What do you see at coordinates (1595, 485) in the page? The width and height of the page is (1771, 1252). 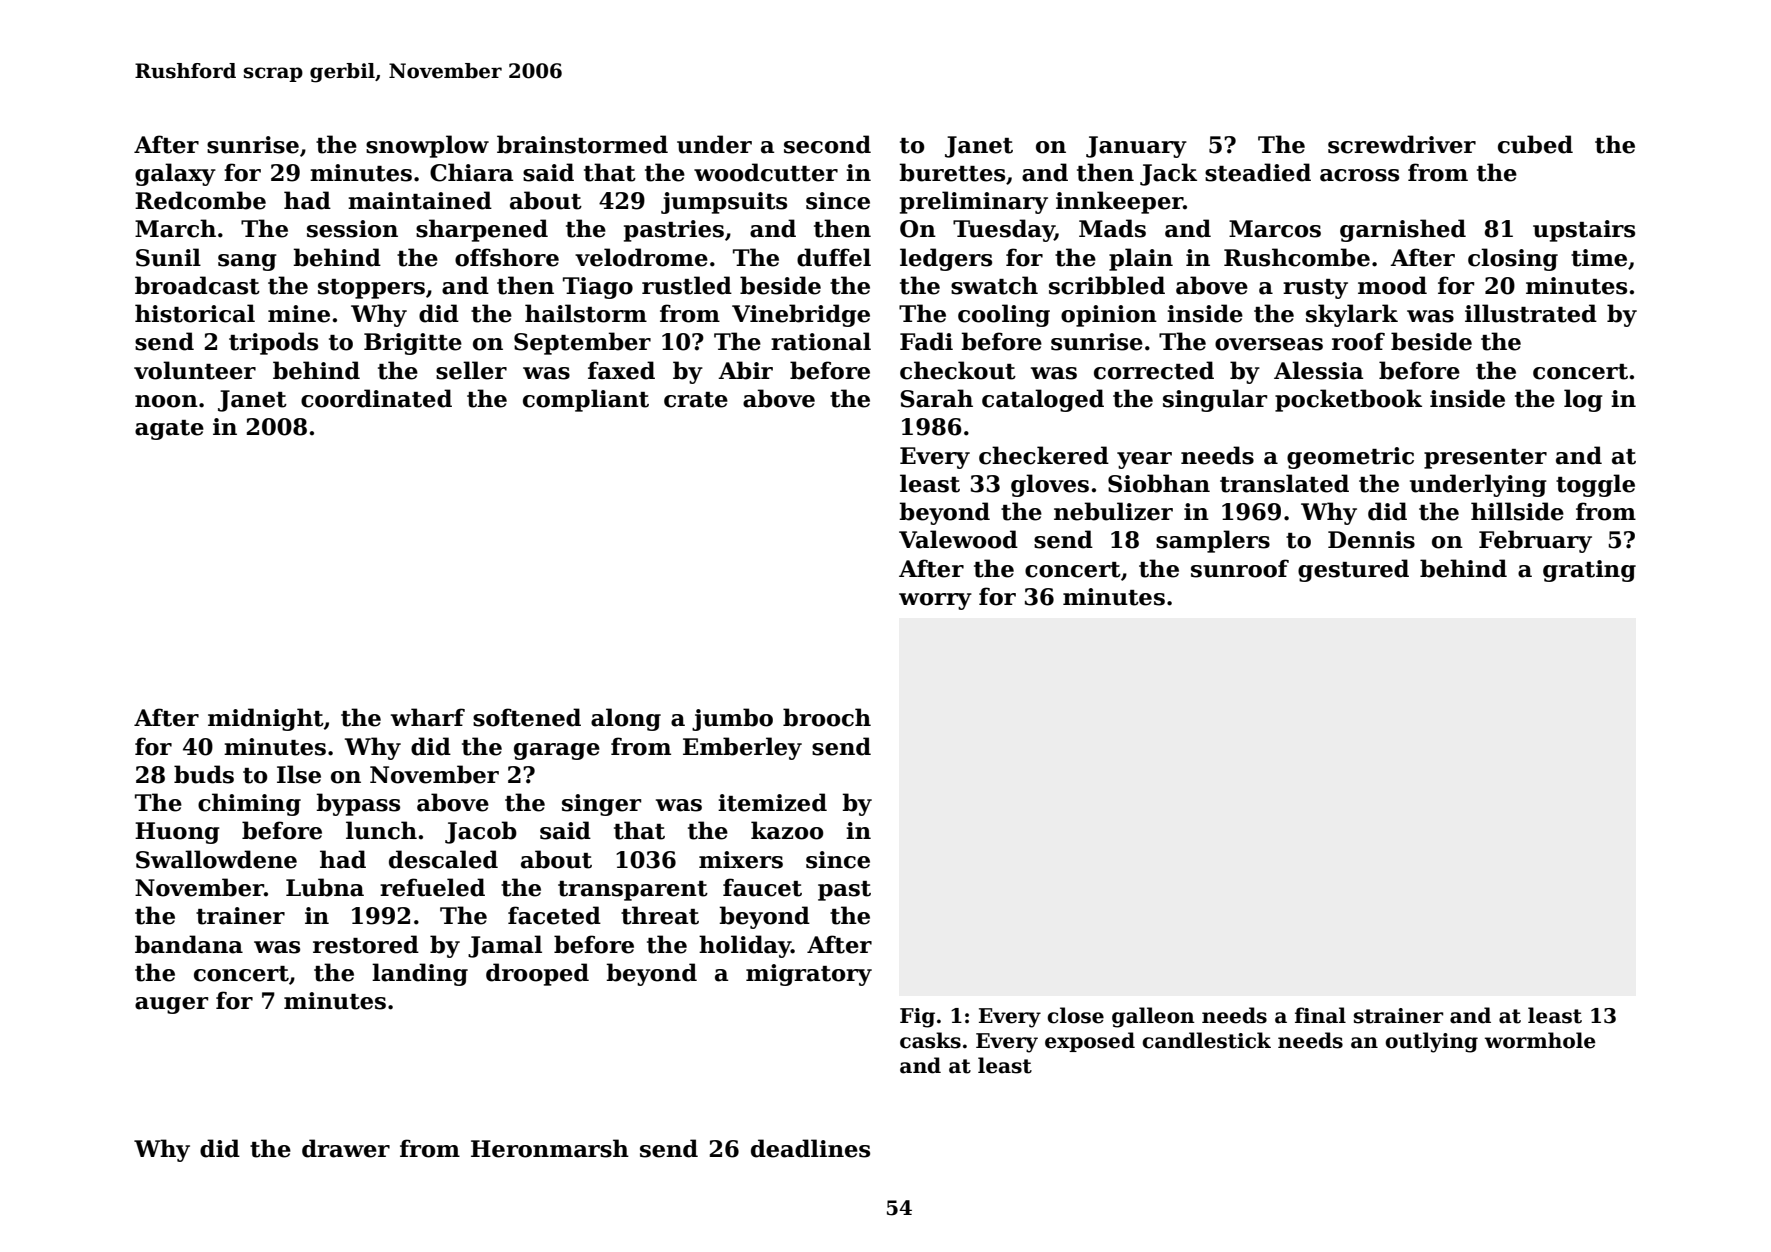 I see `toggle` at bounding box center [1595, 485].
